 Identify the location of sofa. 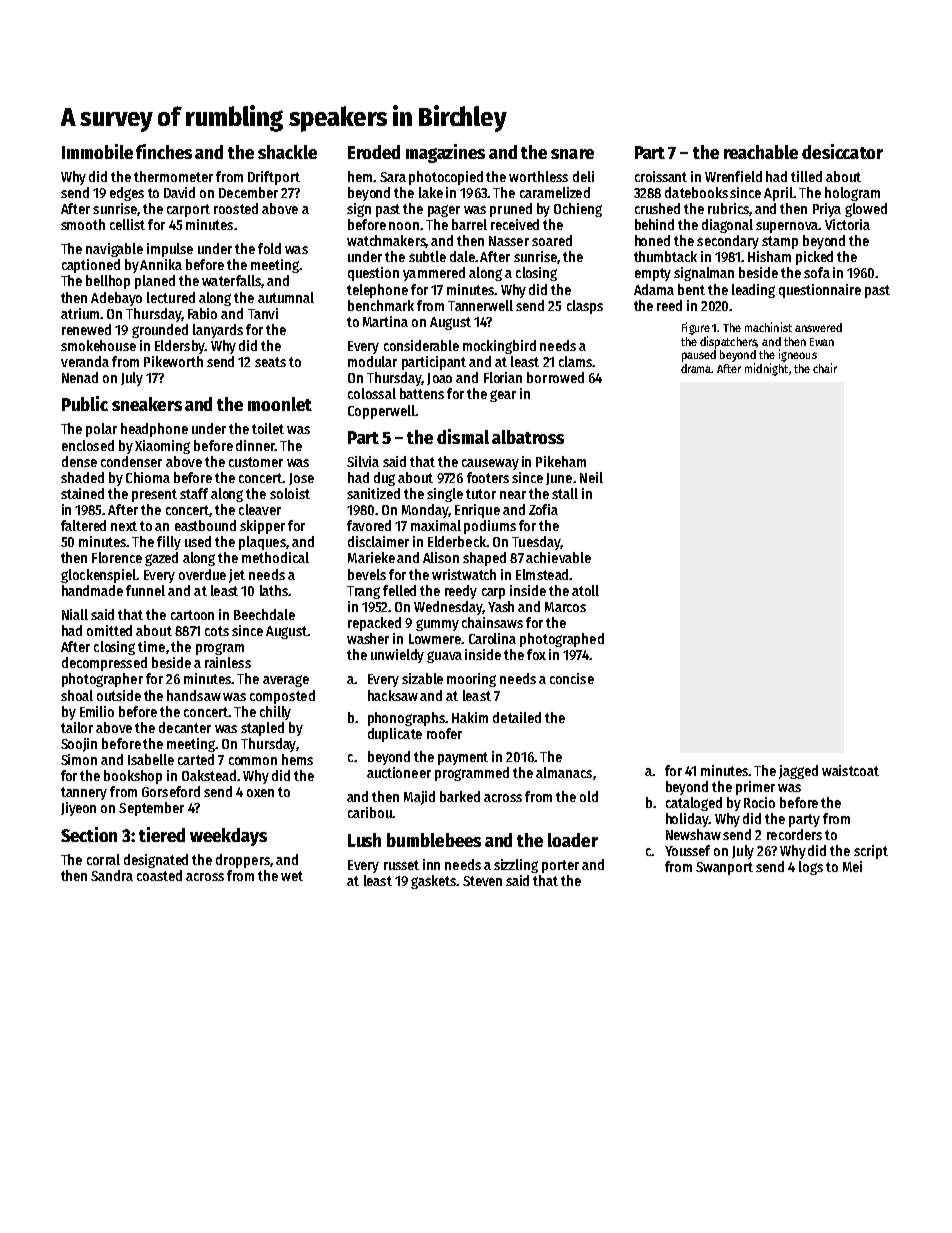
(817, 272).
